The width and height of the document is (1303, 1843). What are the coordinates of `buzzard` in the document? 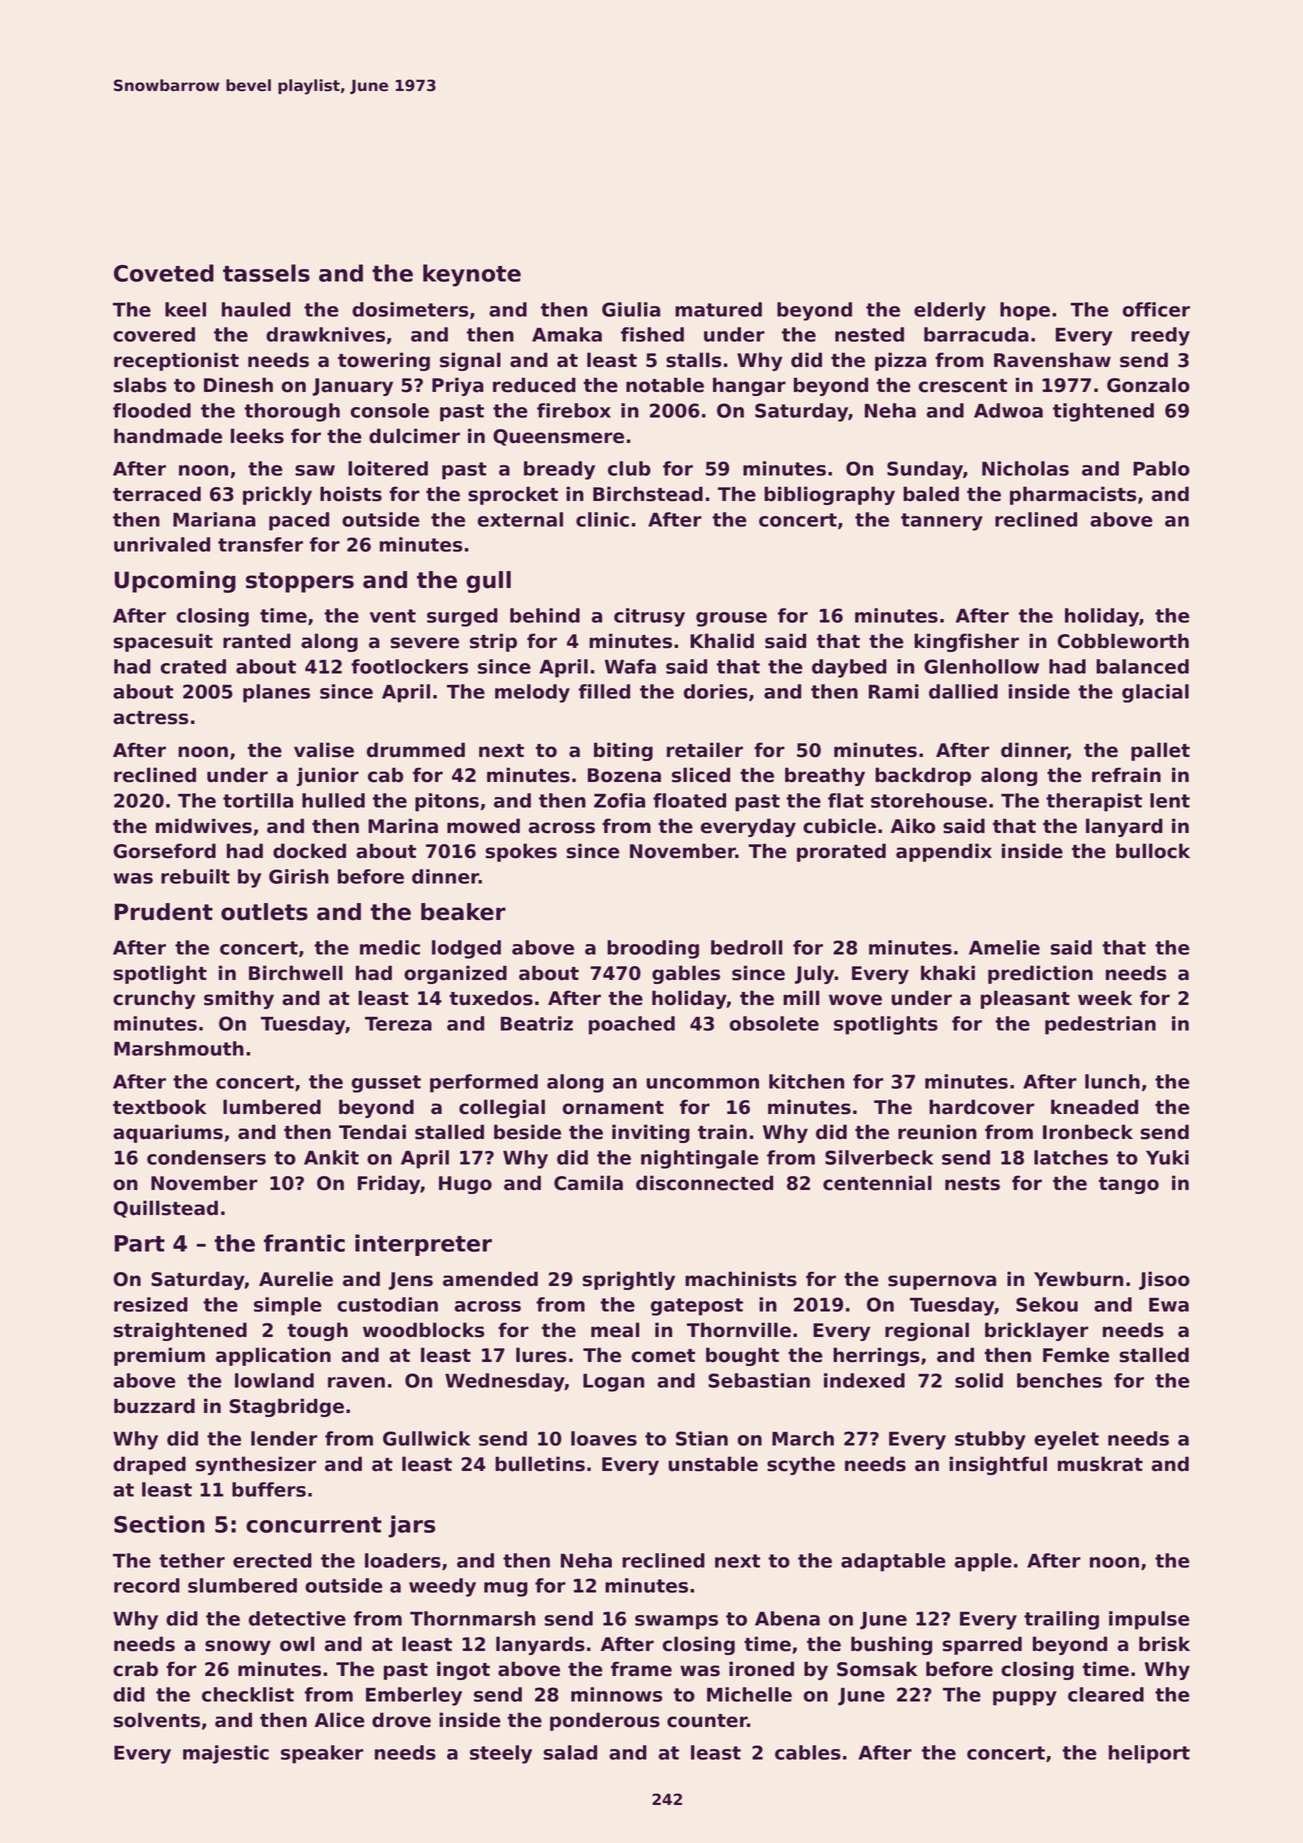 It's located at (154, 1406).
